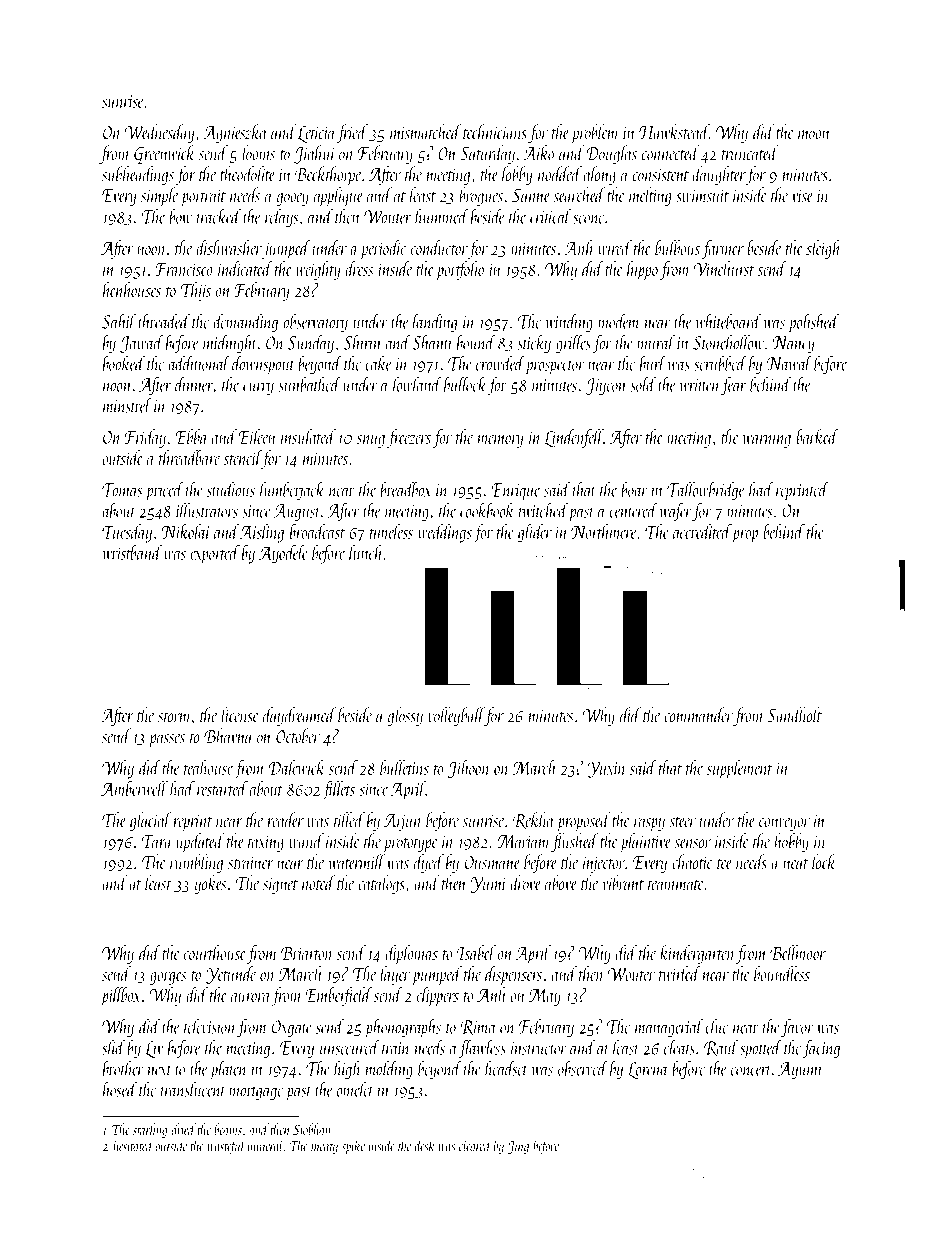 The image size is (952, 1233). What do you see at coordinates (215, 952) in the document?
I see `courthouse` at bounding box center [215, 952].
